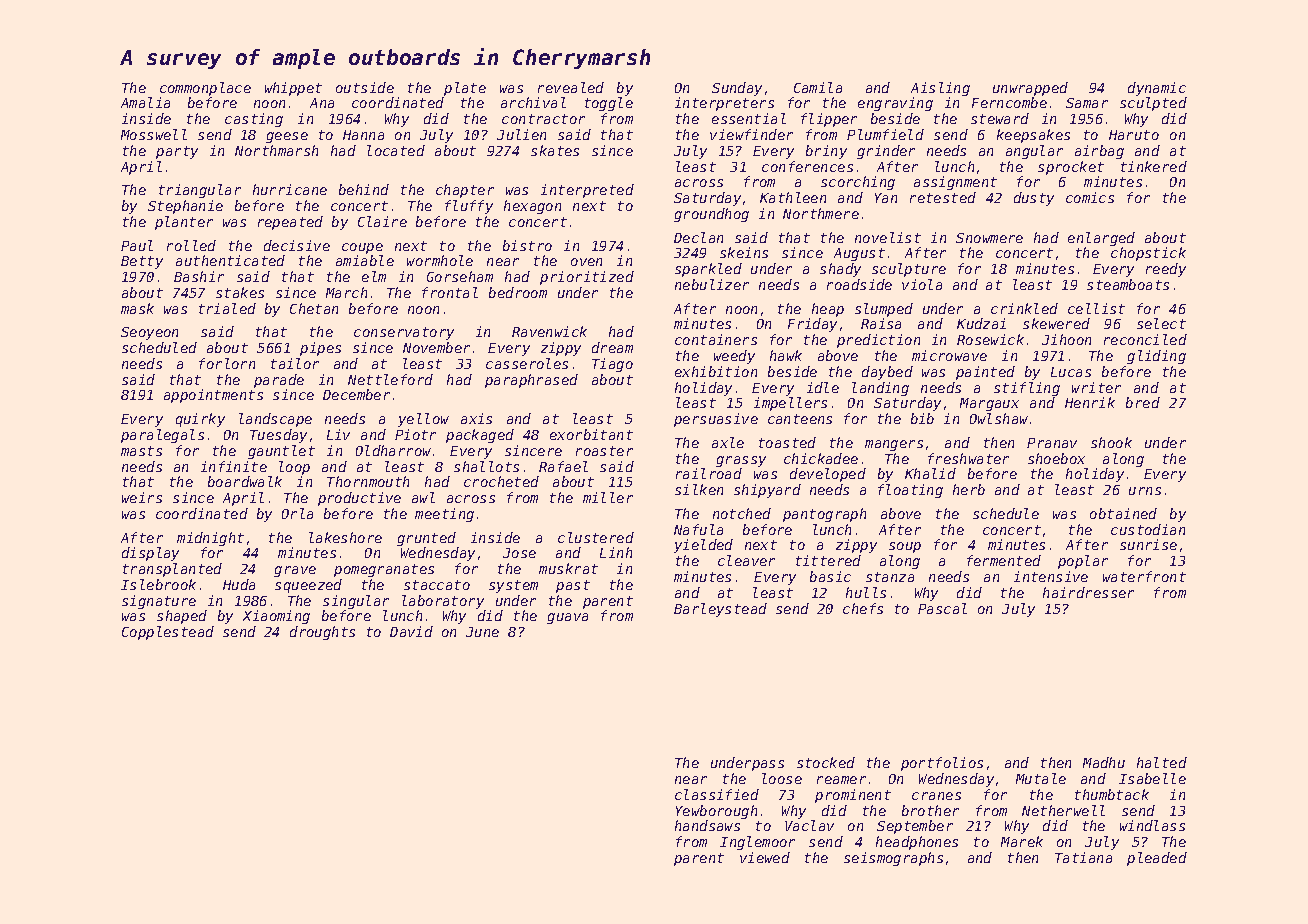  What do you see at coordinates (1041, 778) in the document?
I see `Mutale` at bounding box center [1041, 778].
